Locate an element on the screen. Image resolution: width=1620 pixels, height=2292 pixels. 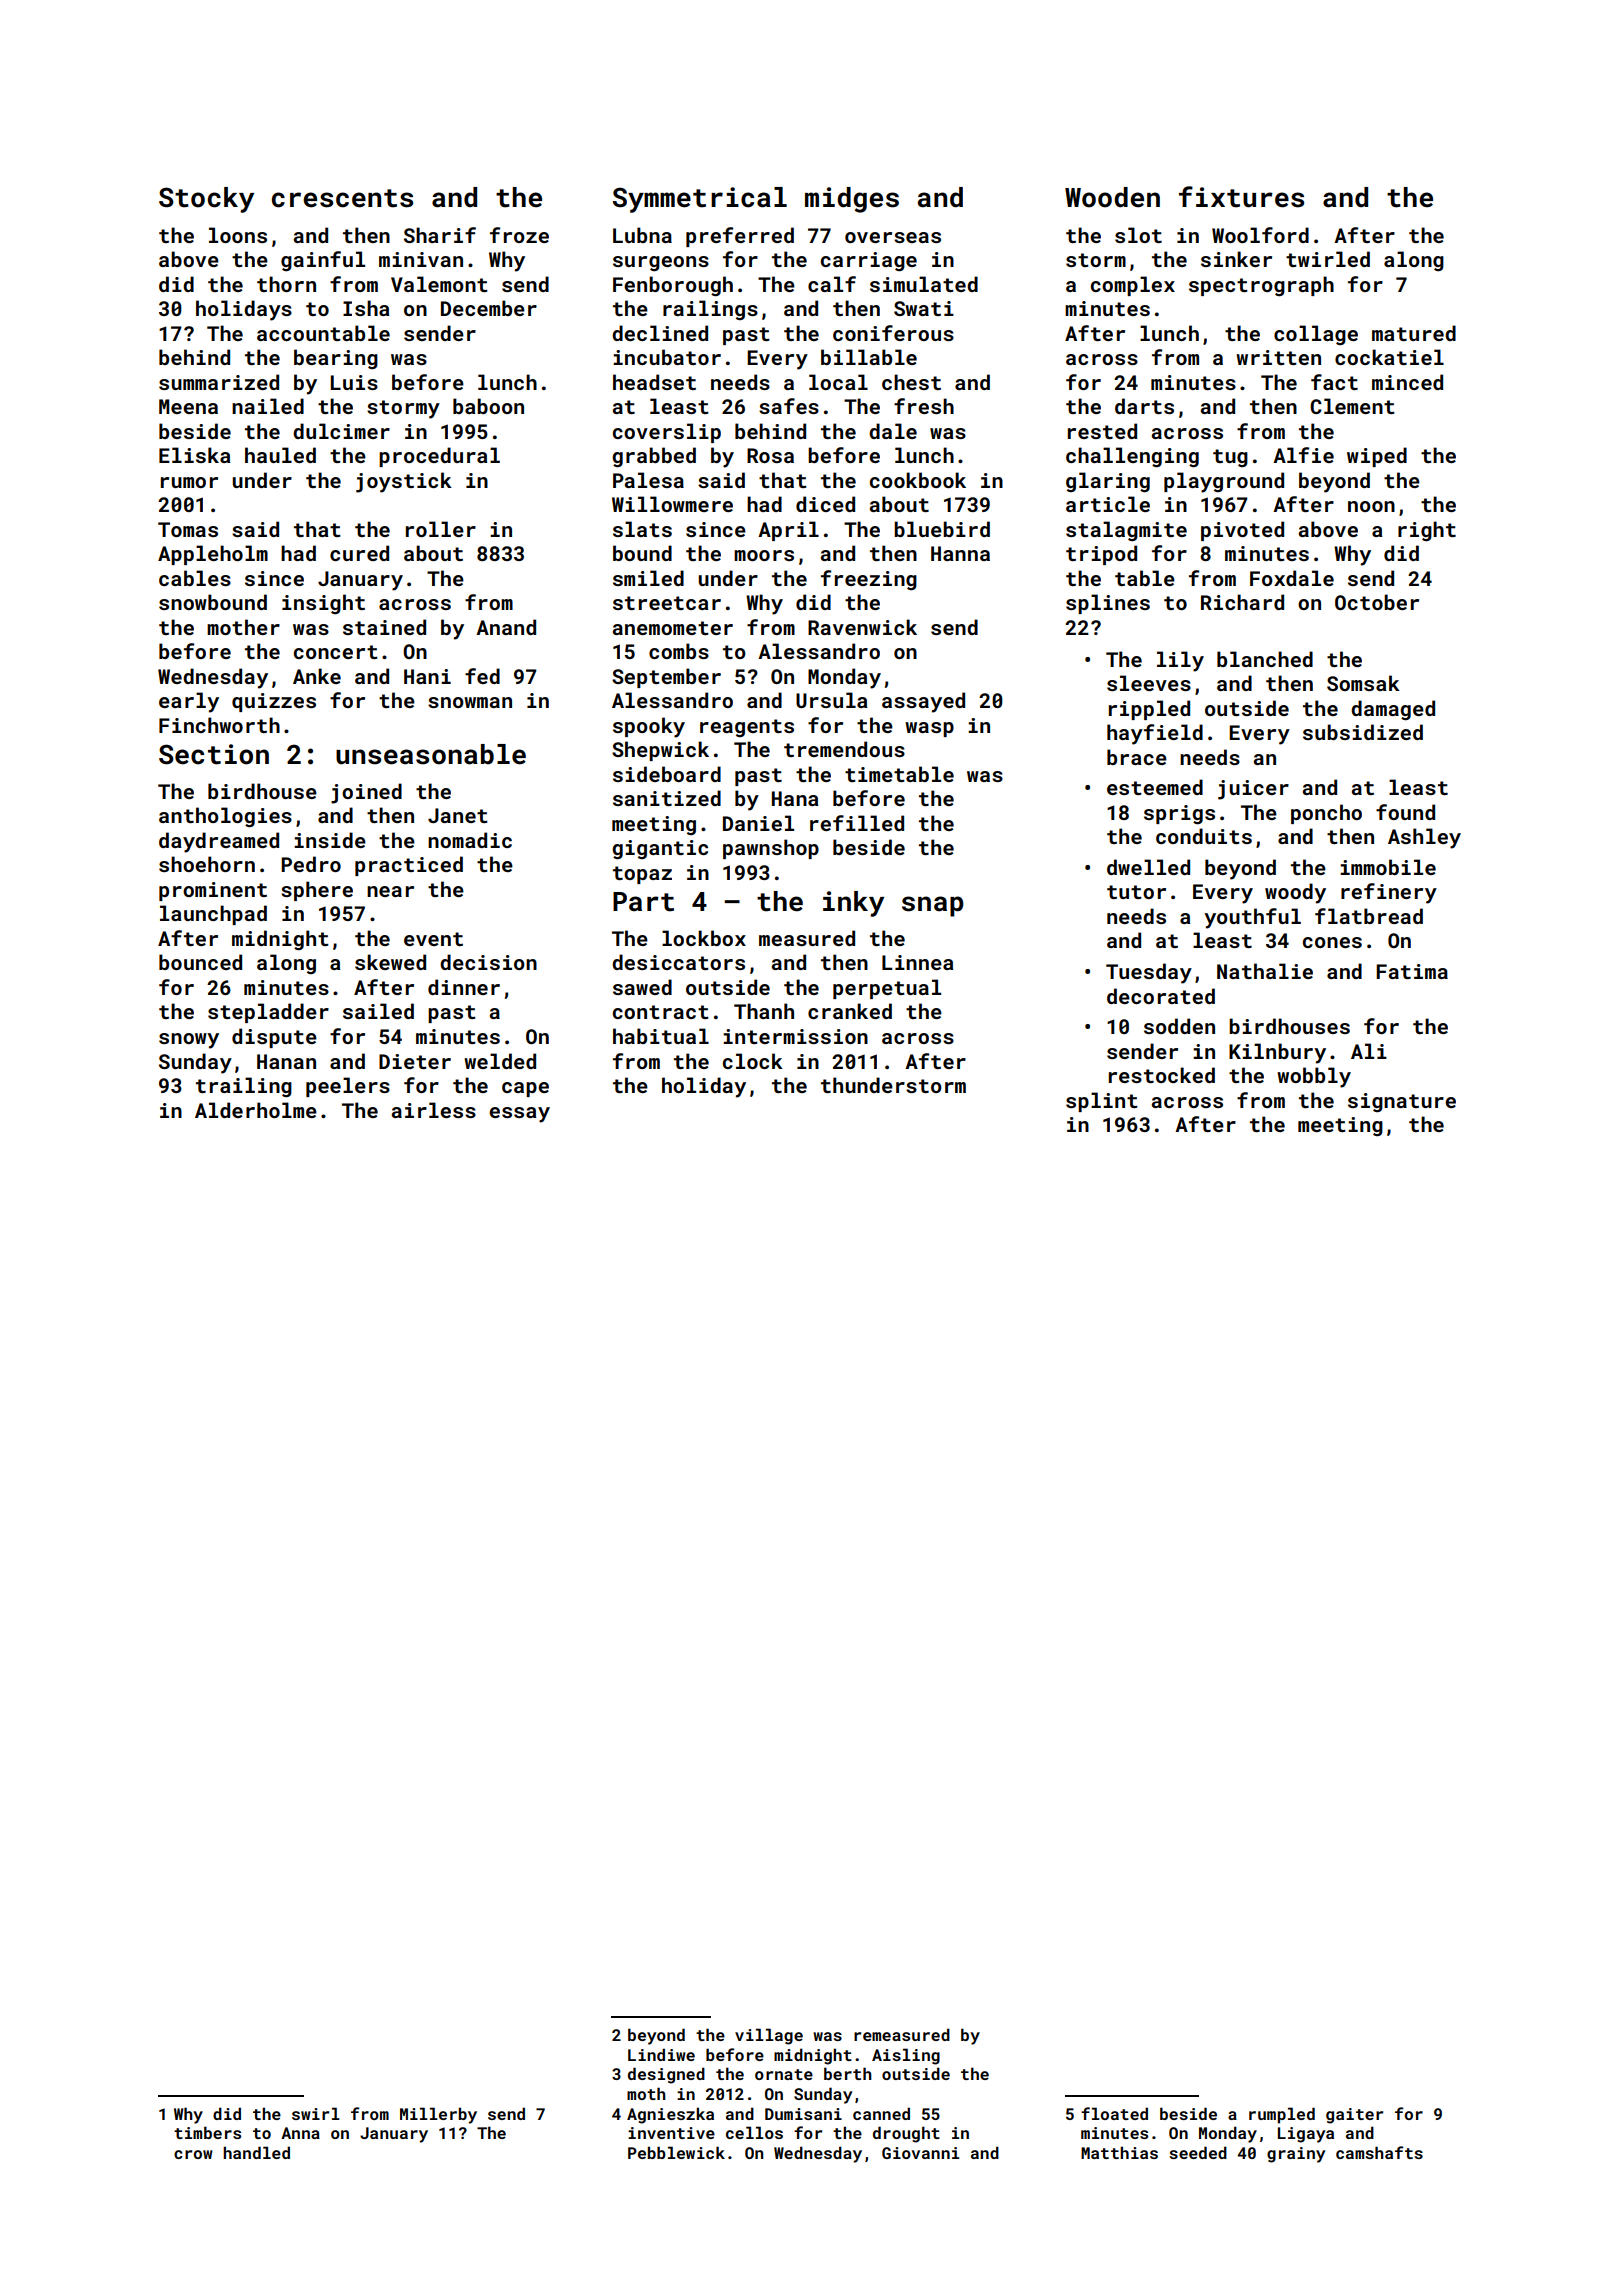
matured is located at coordinates (1414, 333).
